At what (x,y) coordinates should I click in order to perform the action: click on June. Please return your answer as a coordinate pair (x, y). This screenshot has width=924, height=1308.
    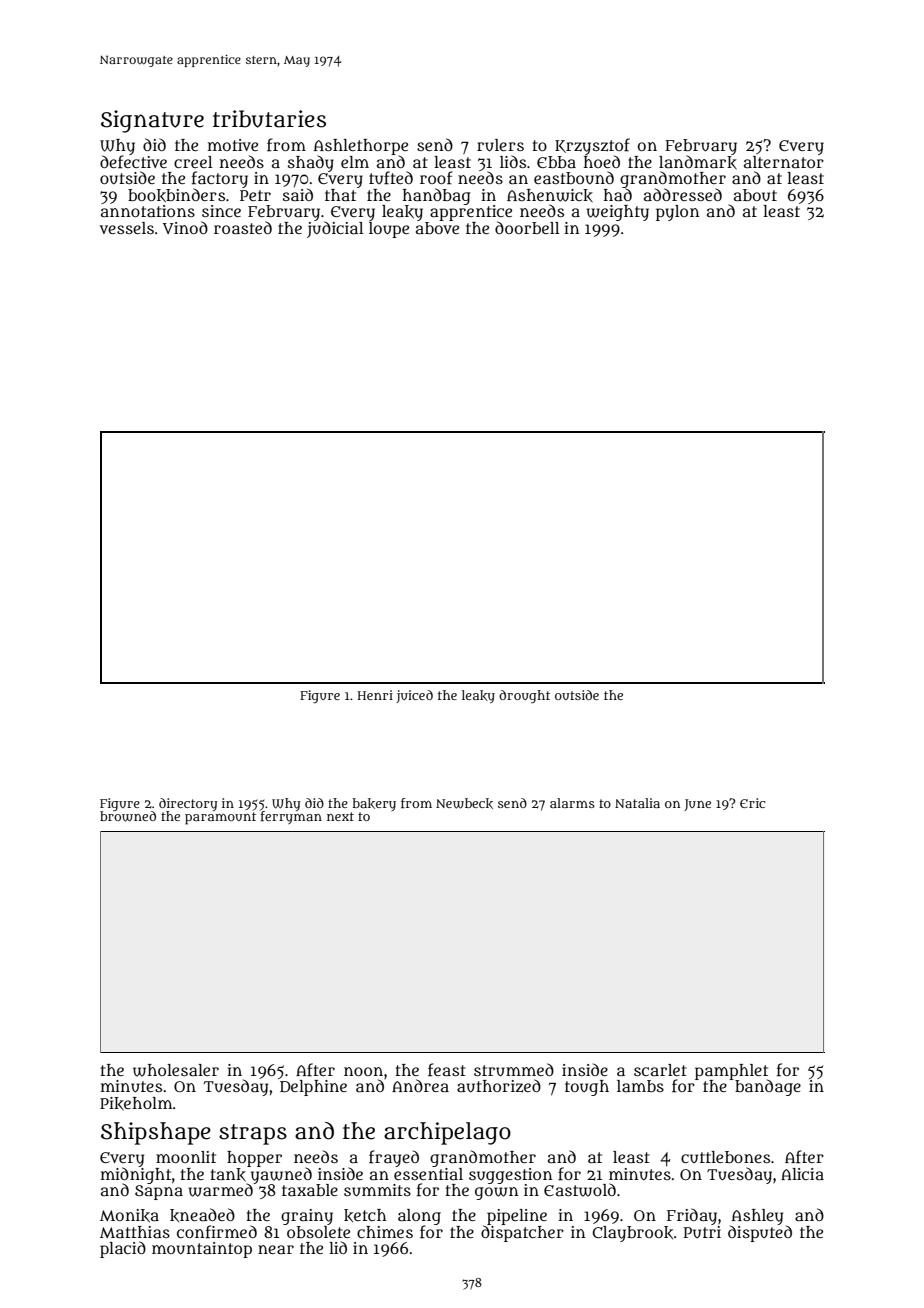
    Looking at the image, I should click on (697, 805).
